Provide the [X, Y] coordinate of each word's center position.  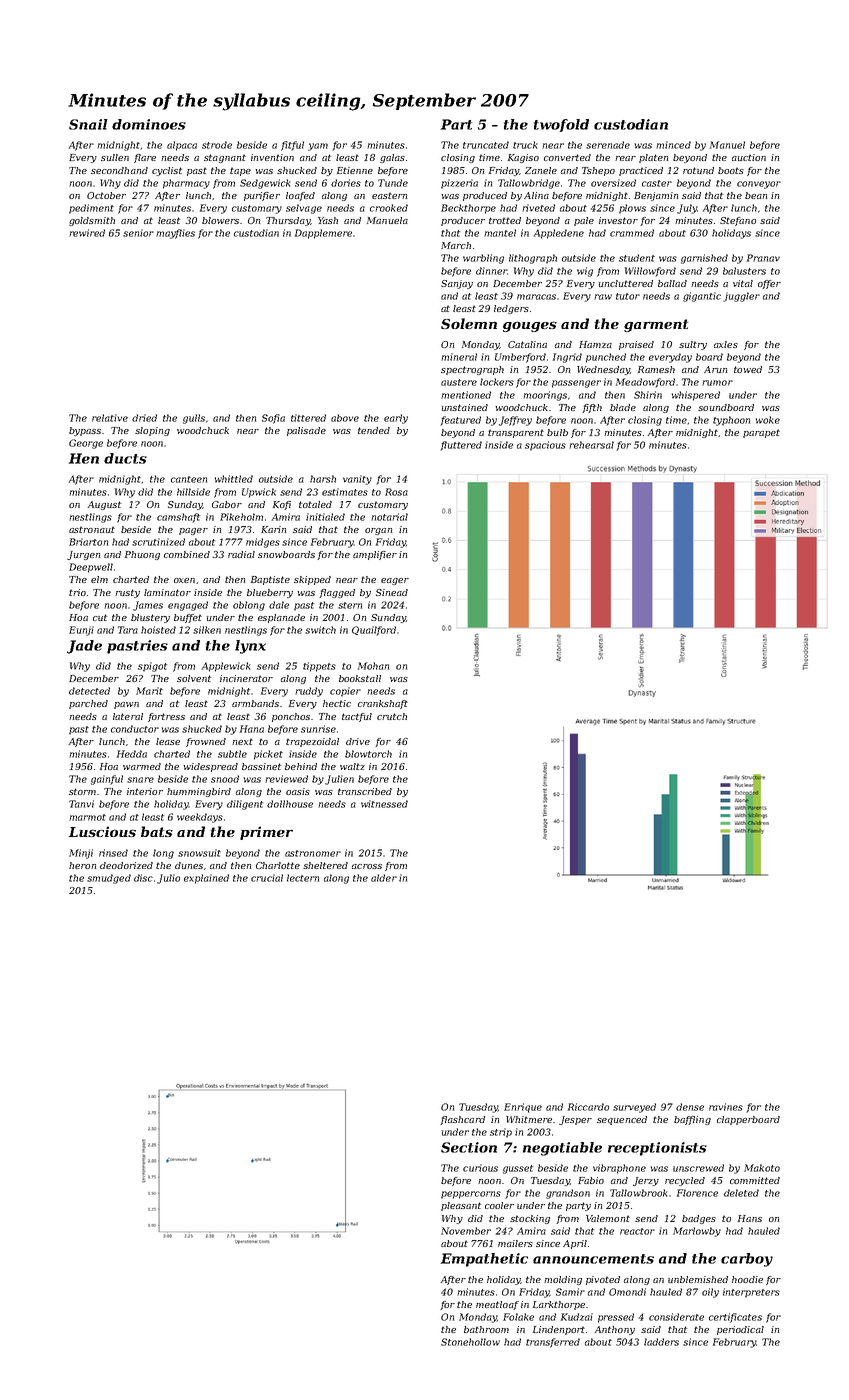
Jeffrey [515, 421]
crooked [389, 208]
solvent [194, 678]
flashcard [462, 1120]
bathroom [486, 1329]
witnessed [384, 804]
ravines [726, 1107]
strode [217, 145]
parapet [761, 433]
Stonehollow [470, 1342]
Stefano [738, 221]
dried [144, 418]
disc [143, 878]
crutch [392, 716]
